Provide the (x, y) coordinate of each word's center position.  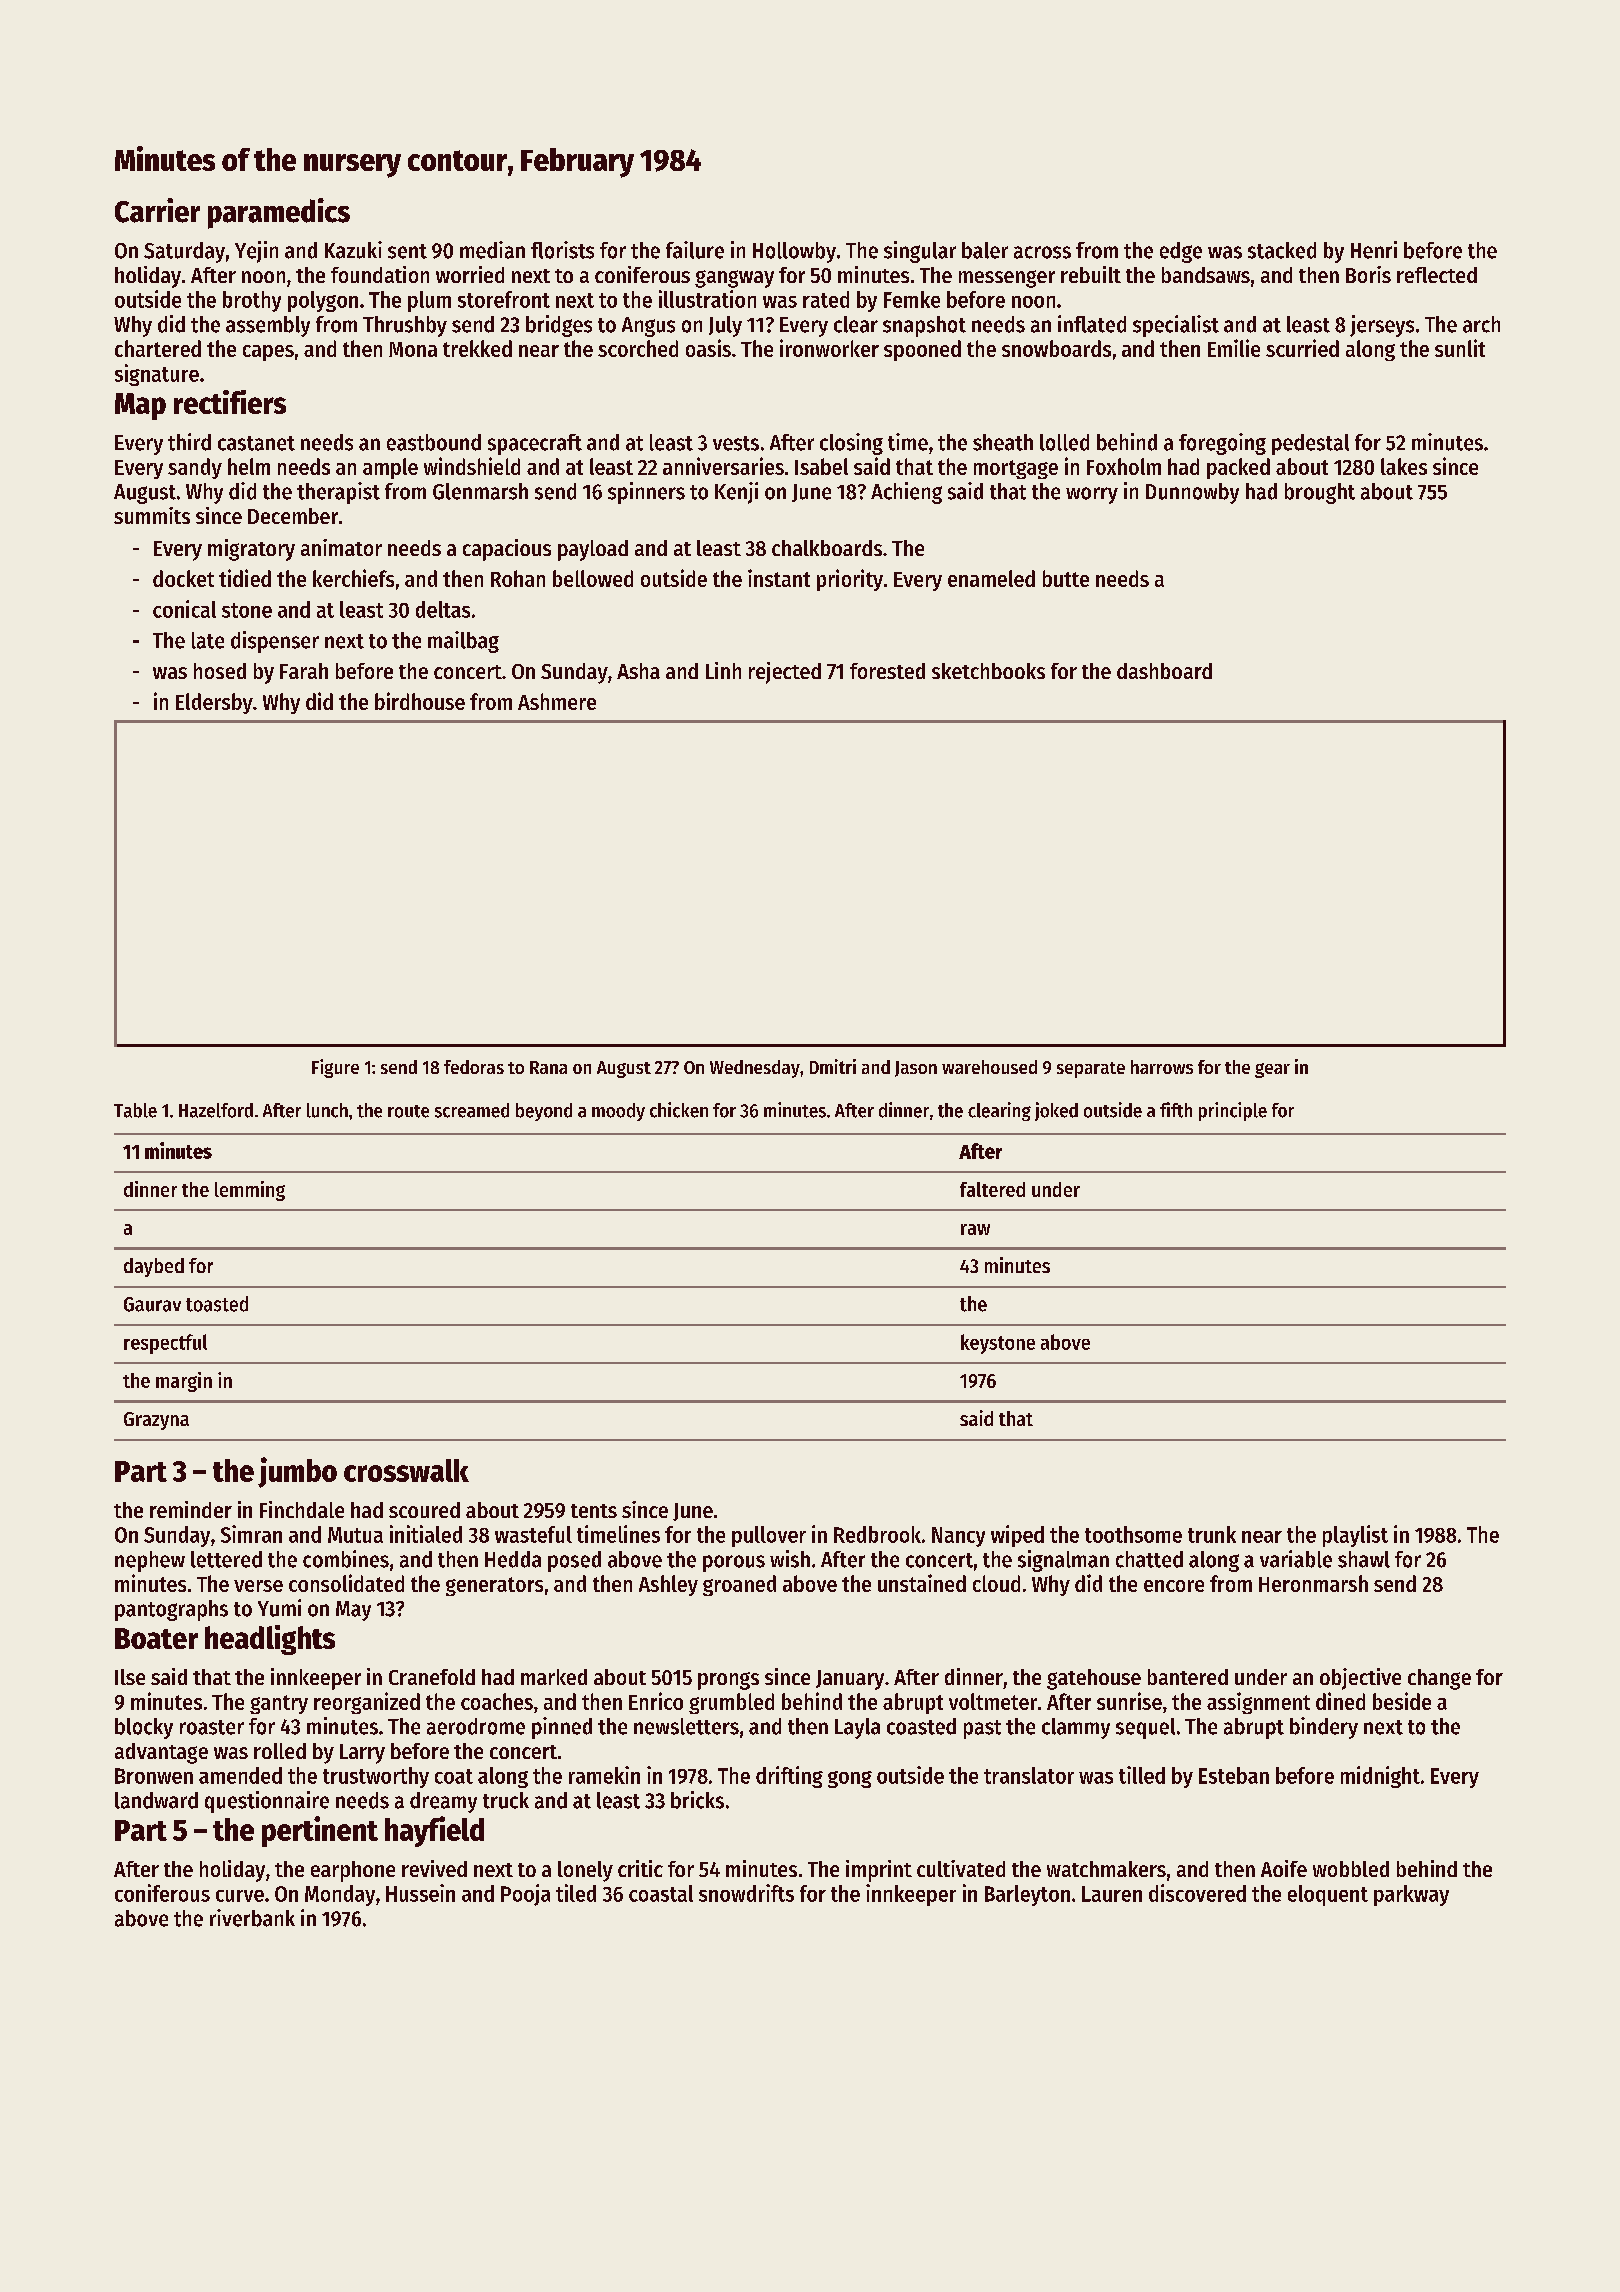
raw (975, 1229)
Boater (156, 1638)
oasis (708, 348)
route (408, 1111)
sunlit (1460, 348)
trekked (477, 348)
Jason (916, 1069)
